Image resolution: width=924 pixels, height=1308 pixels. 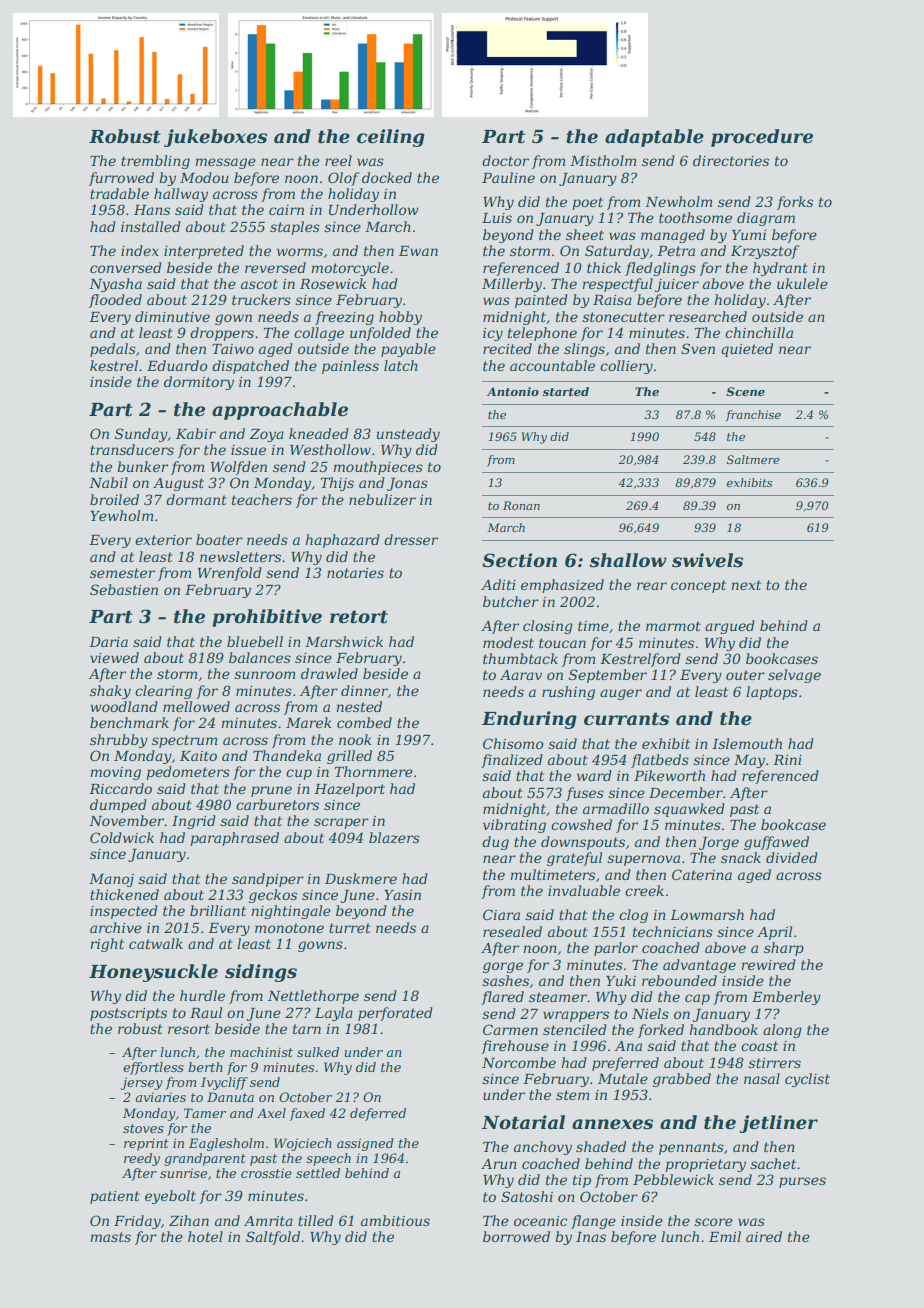 I want to click on trembling, so click(x=155, y=162).
